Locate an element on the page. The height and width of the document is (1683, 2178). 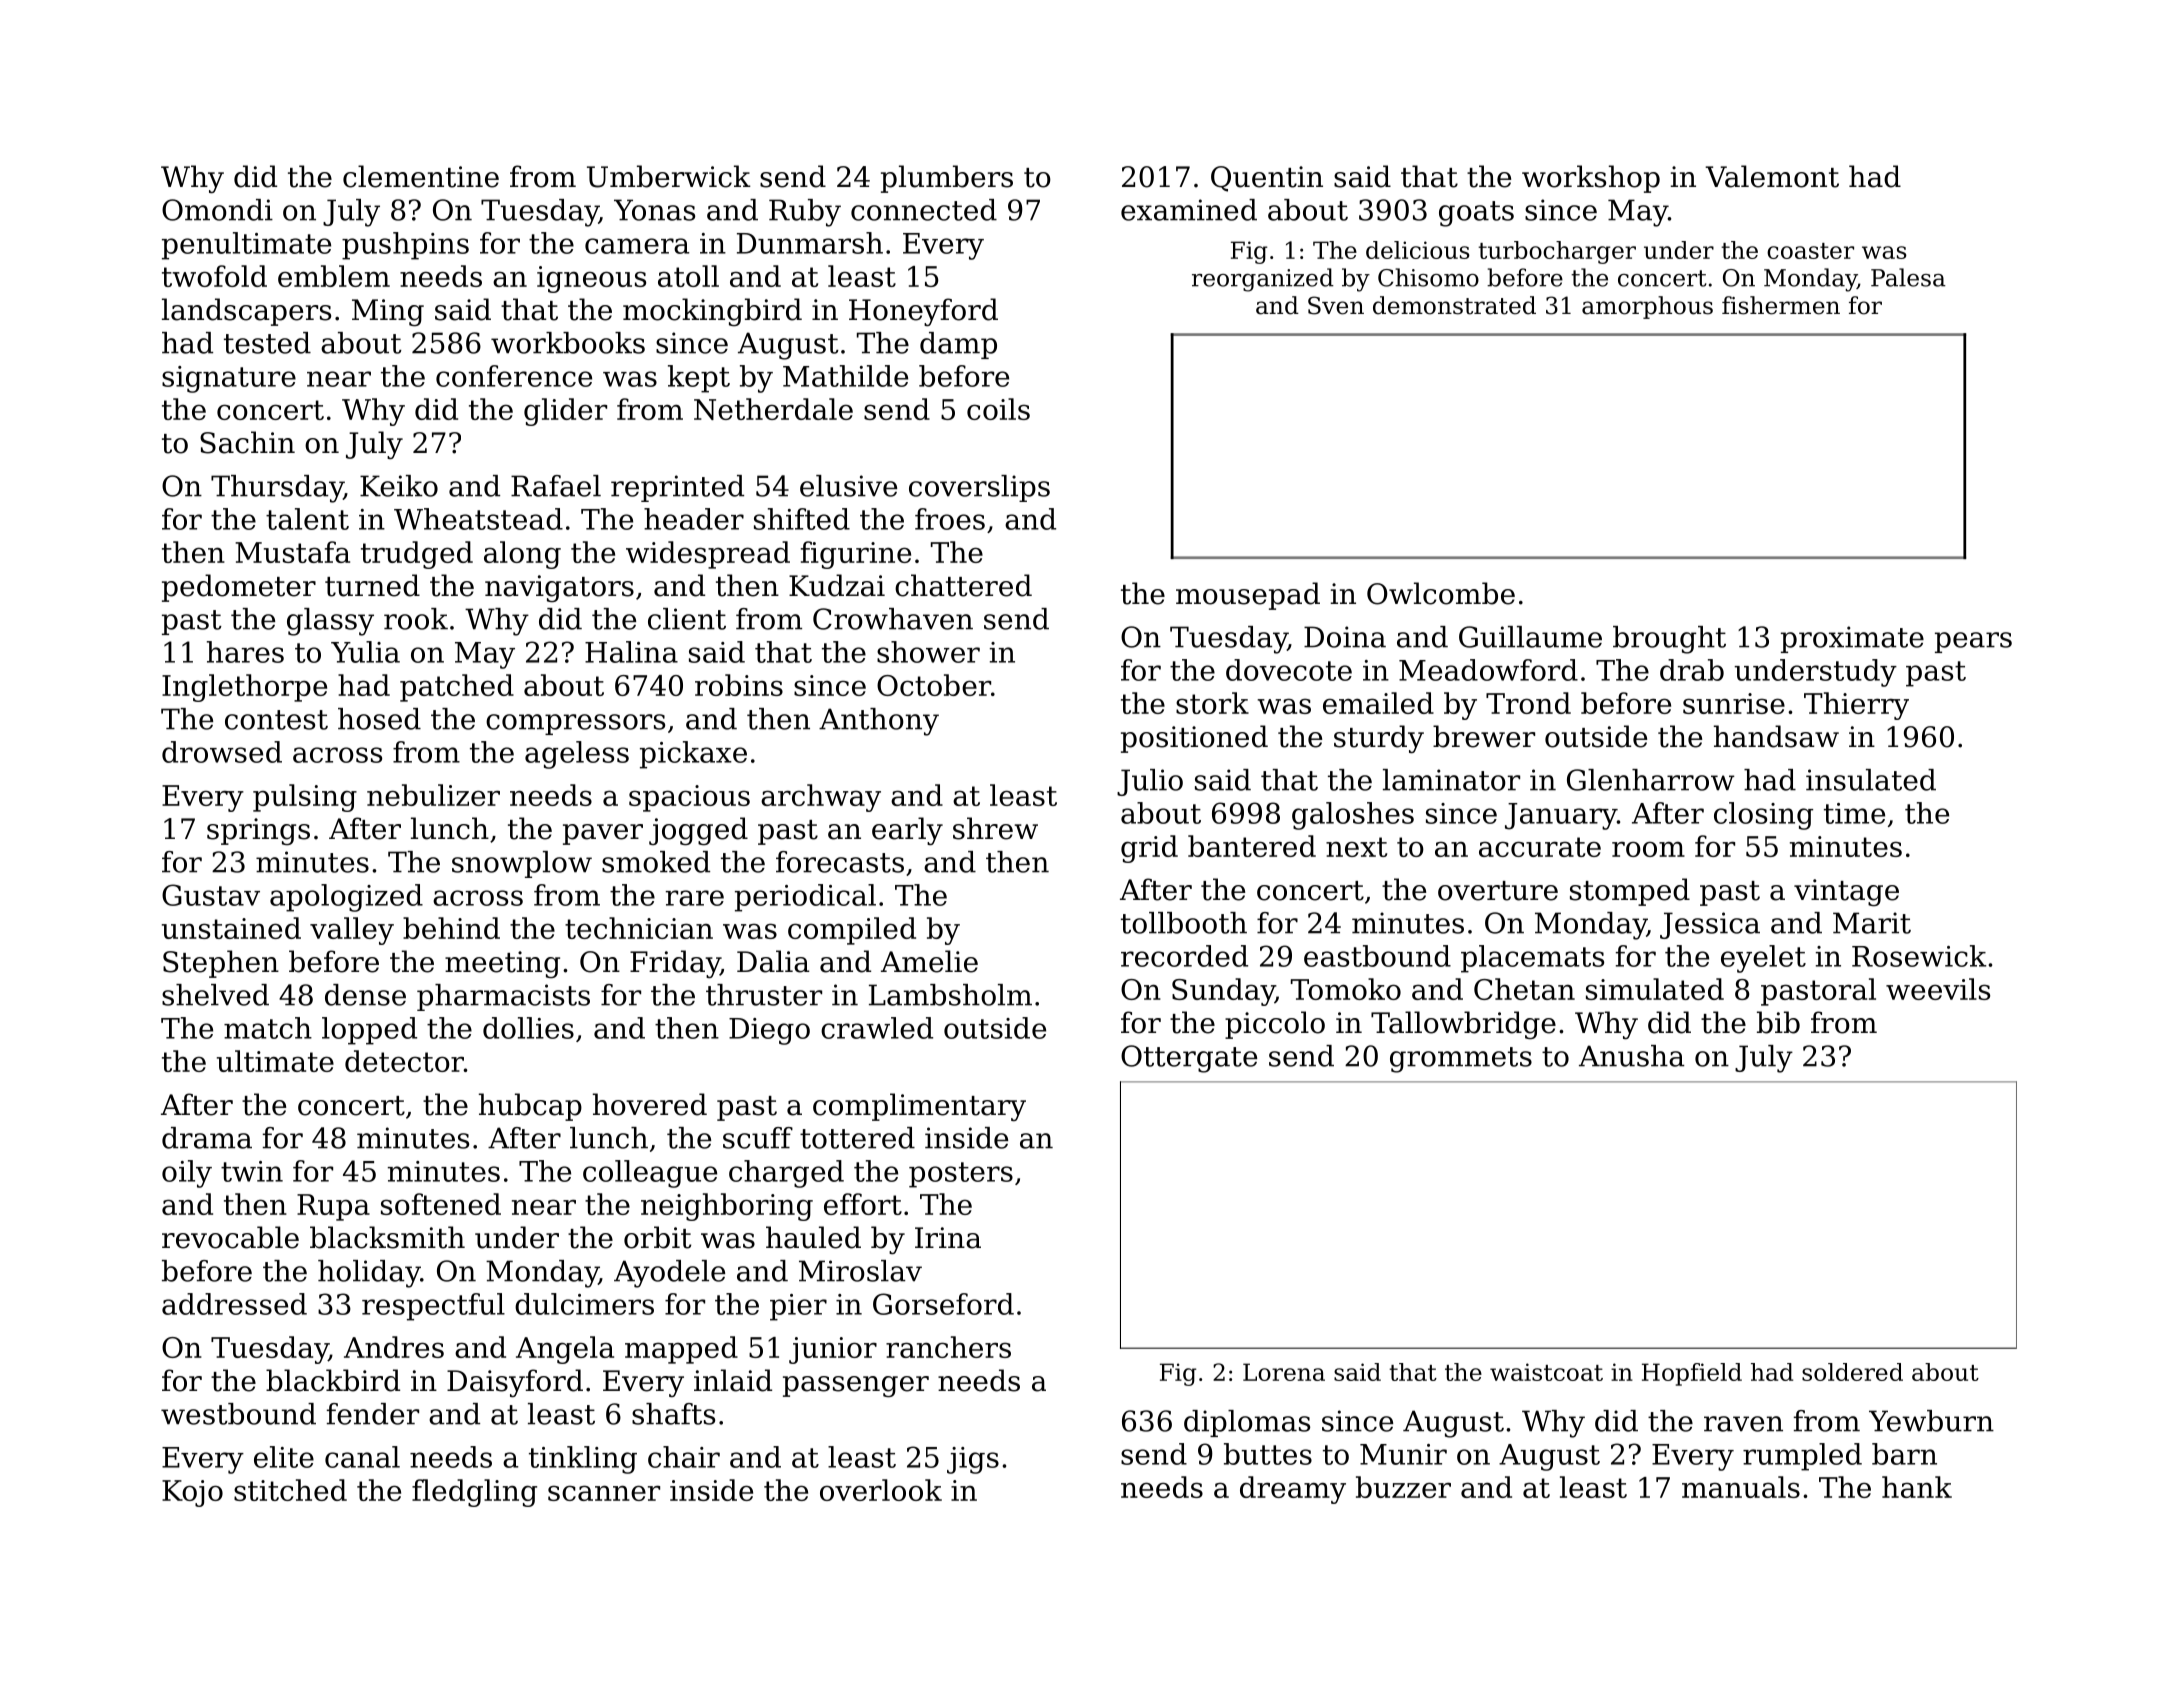
Irina is located at coordinates (948, 1238).
